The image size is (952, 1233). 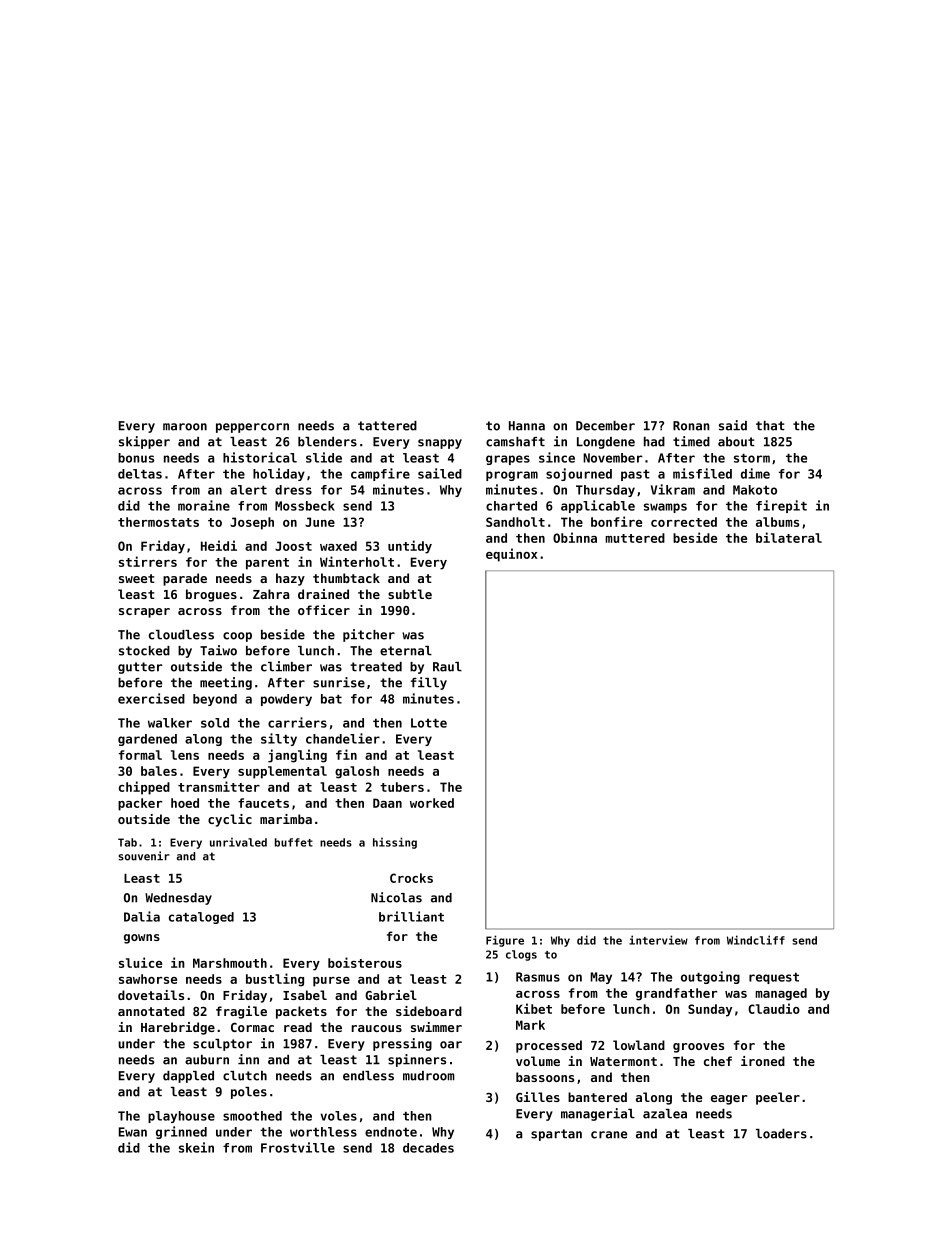 I want to click on Raul, so click(x=447, y=667).
